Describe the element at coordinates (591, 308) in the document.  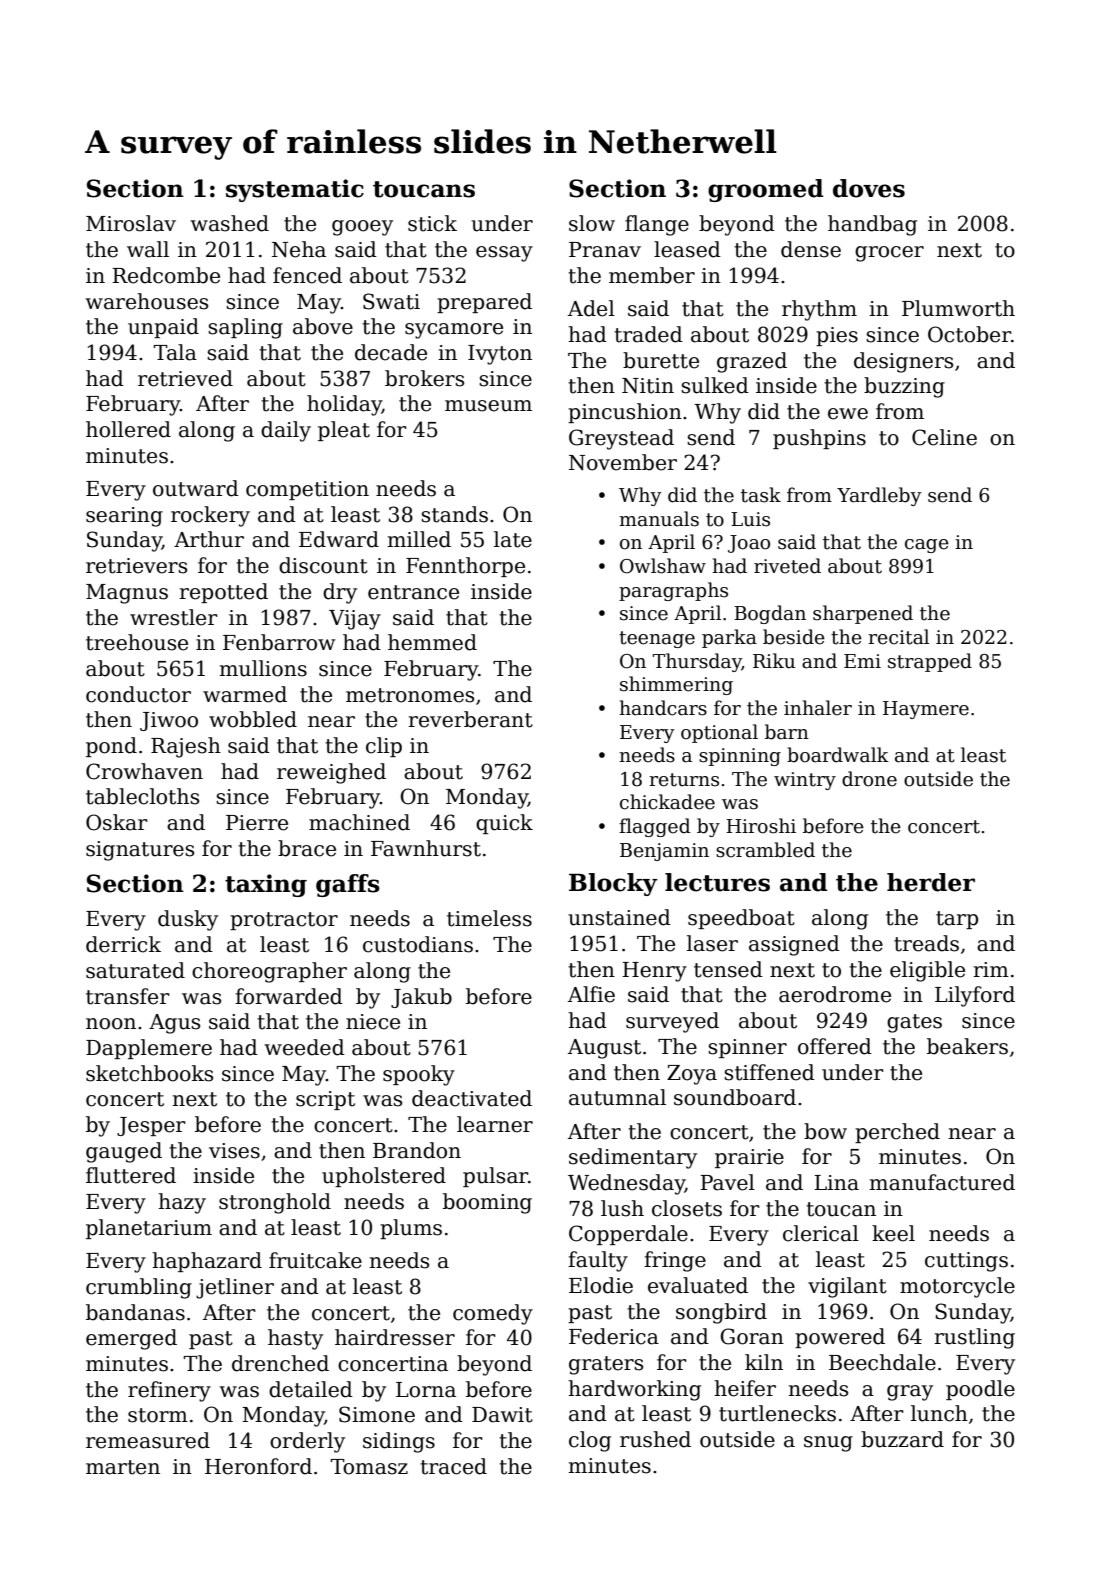
I see `Adel` at that location.
